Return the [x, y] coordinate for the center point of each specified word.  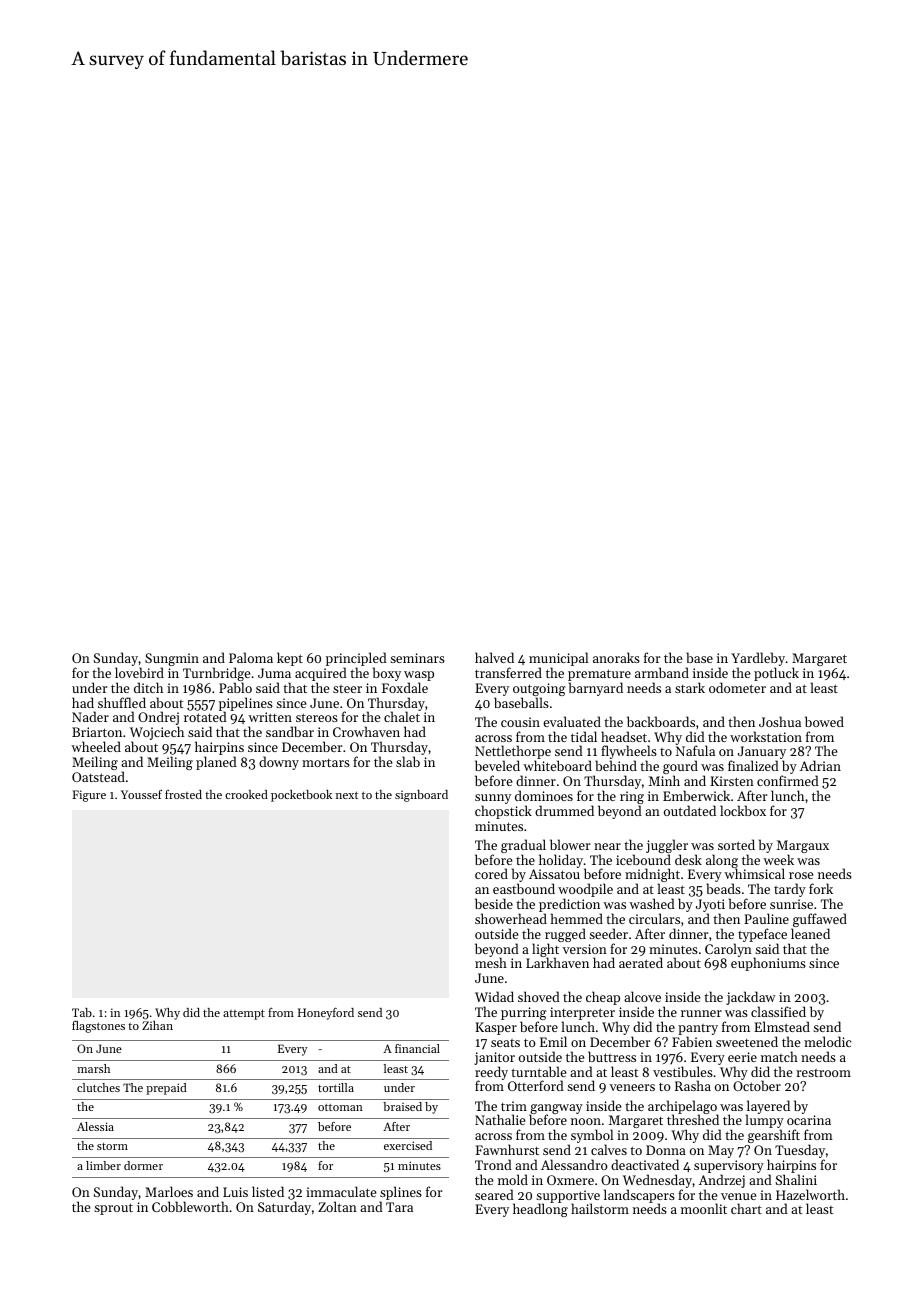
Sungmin [172, 659]
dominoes [544, 795]
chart [746, 1208]
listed [268, 1191]
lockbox [743, 810]
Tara [399, 1207]
